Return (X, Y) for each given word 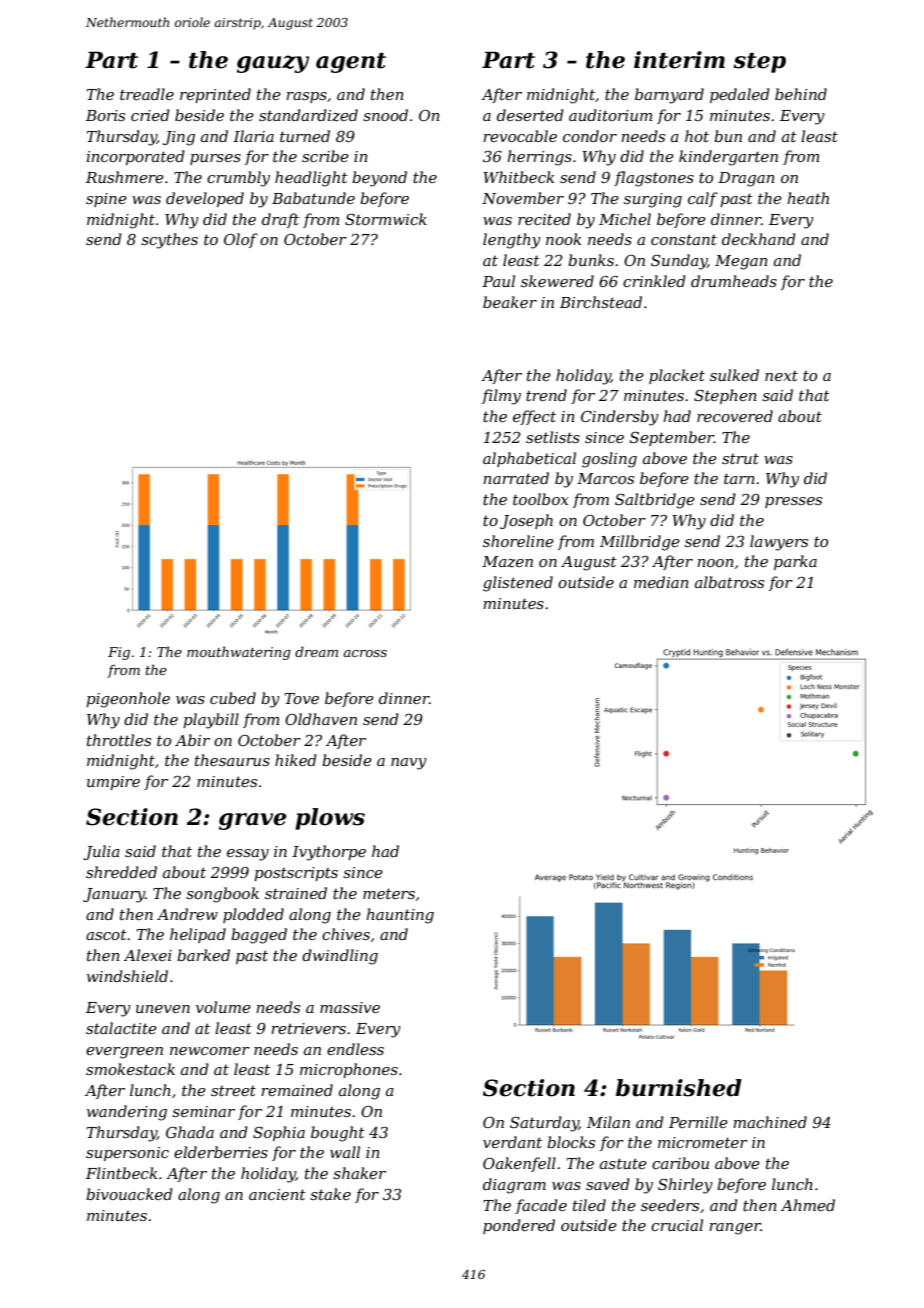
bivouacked (129, 1194)
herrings (539, 158)
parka (795, 562)
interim (679, 60)
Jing (179, 138)
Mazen (507, 562)
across (365, 653)
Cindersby (620, 418)
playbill (211, 721)
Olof (241, 240)
